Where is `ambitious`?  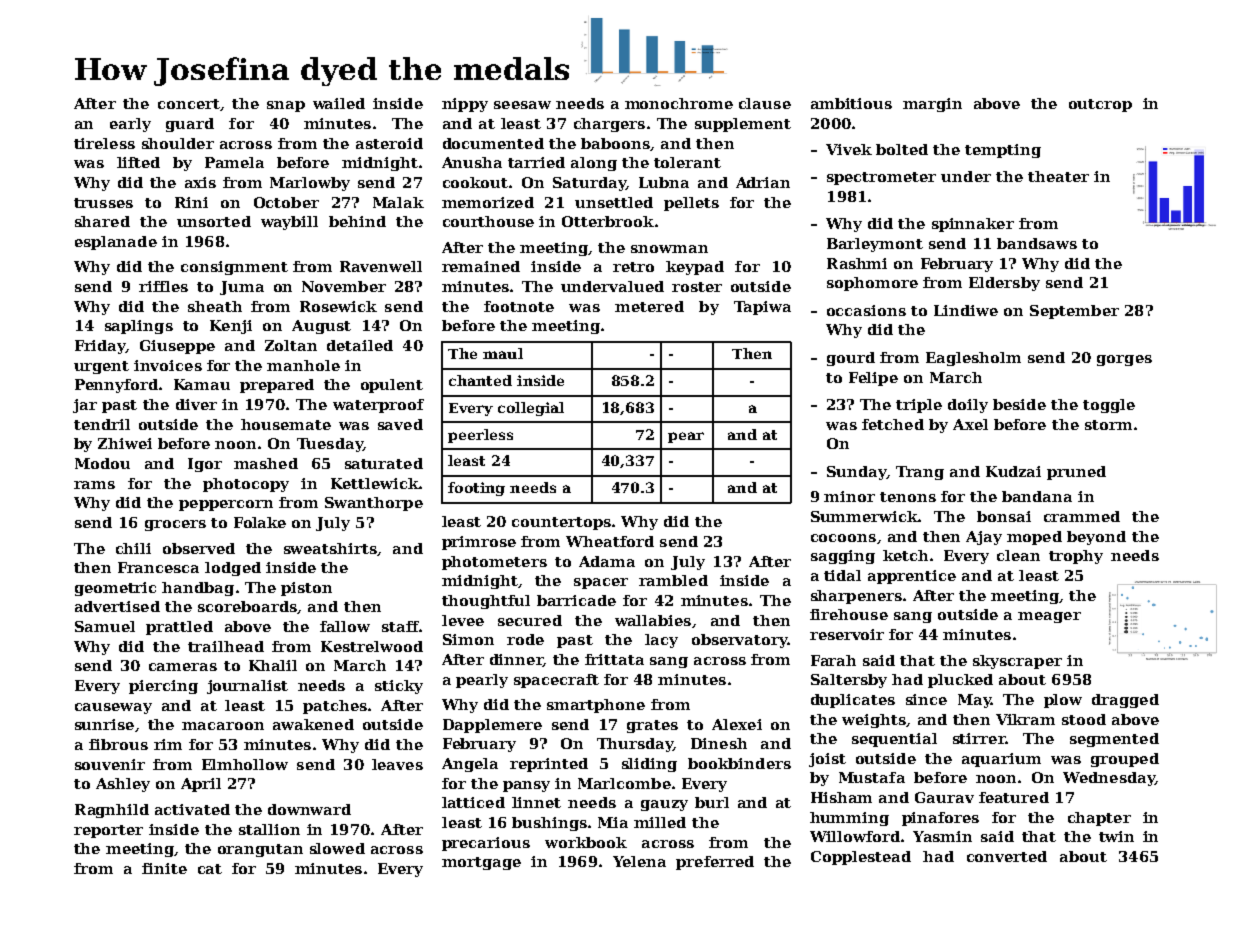
ambitious is located at coordinates (851, 103).
